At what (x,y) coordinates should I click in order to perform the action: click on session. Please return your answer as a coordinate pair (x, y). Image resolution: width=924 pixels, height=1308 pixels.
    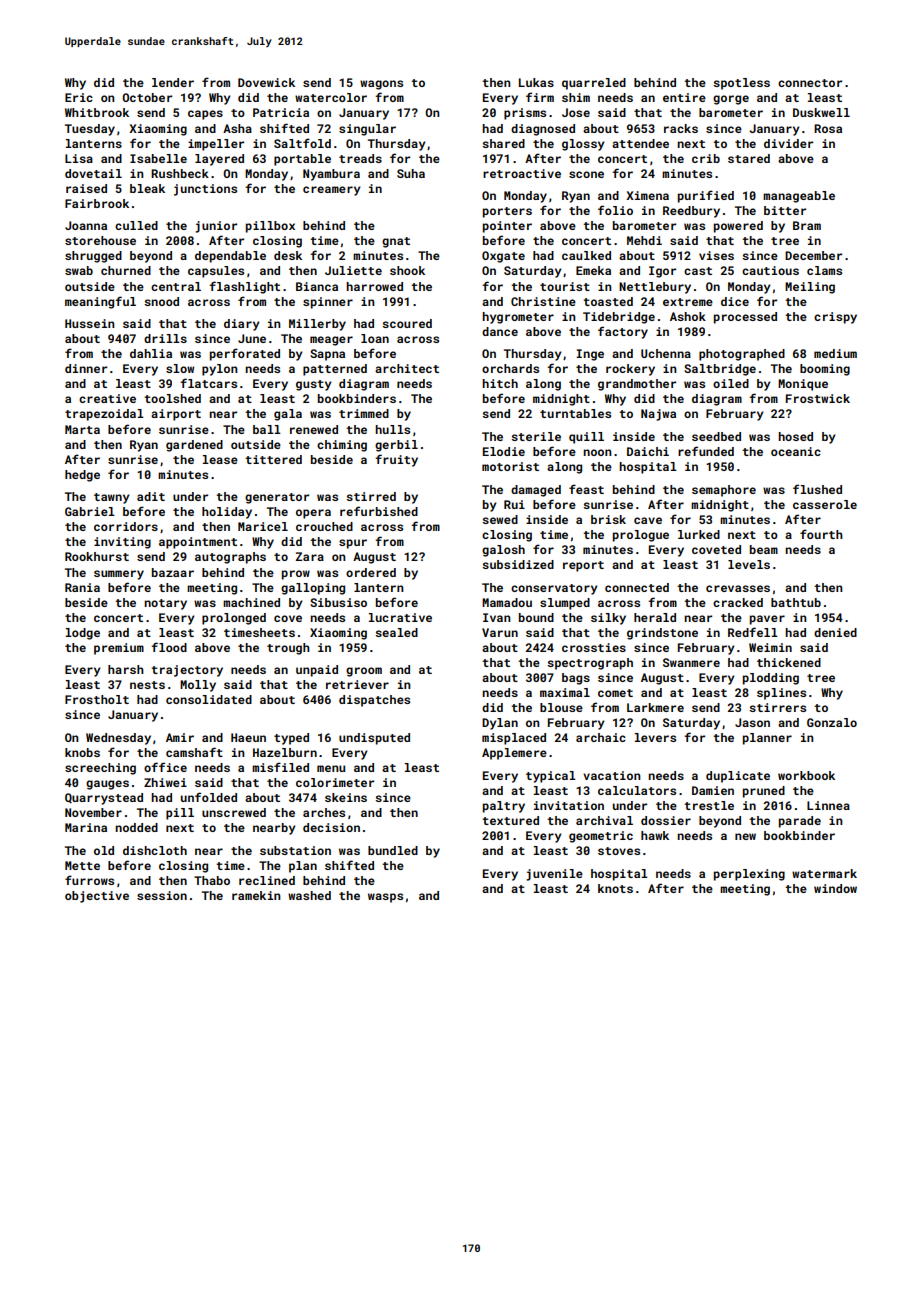
    Looking at the image, I should click on (162, 895).
